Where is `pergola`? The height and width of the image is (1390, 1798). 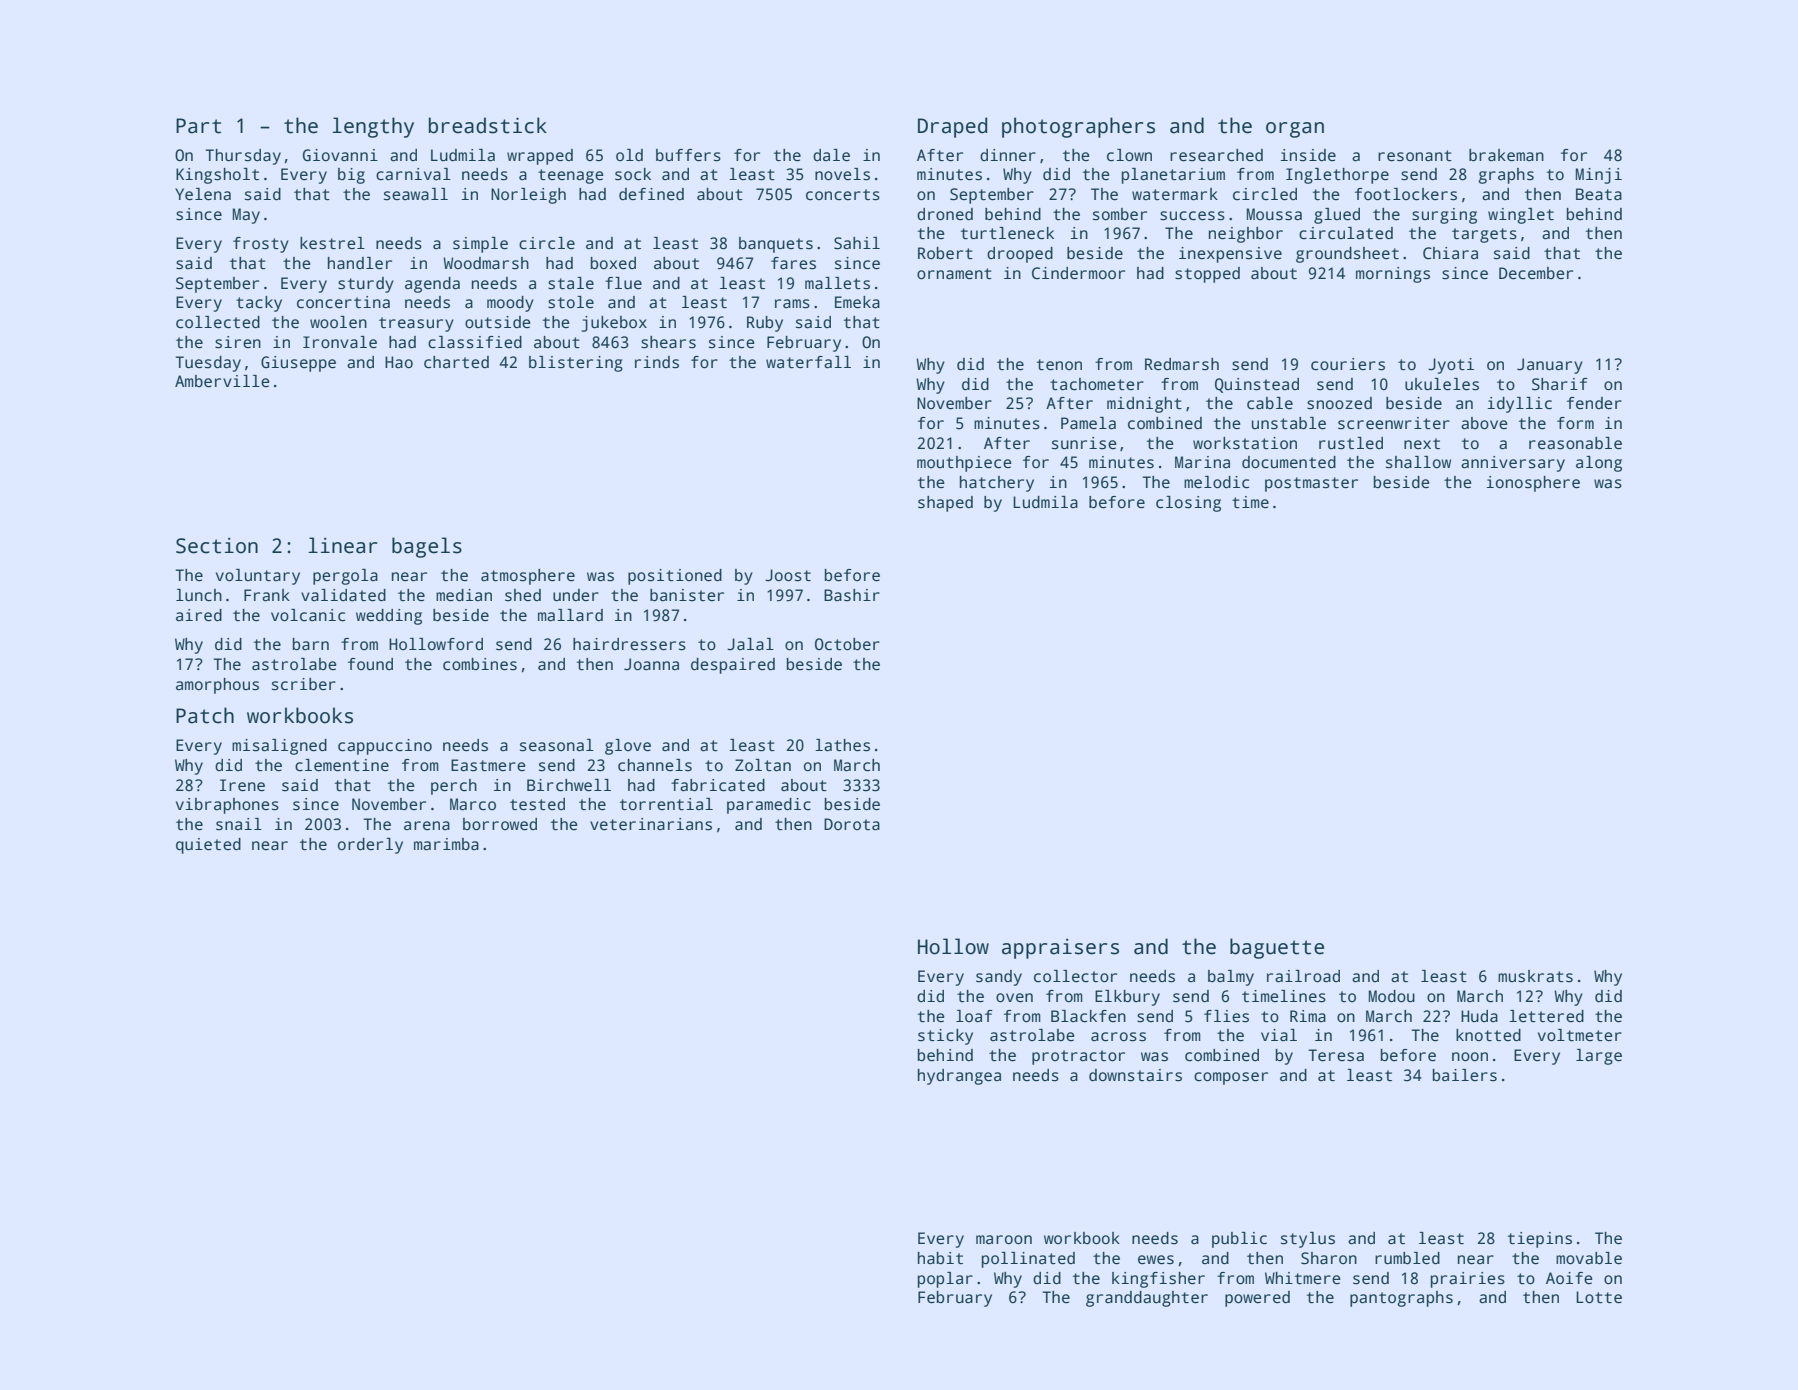 pergola is located at coordinates (345, 577).
